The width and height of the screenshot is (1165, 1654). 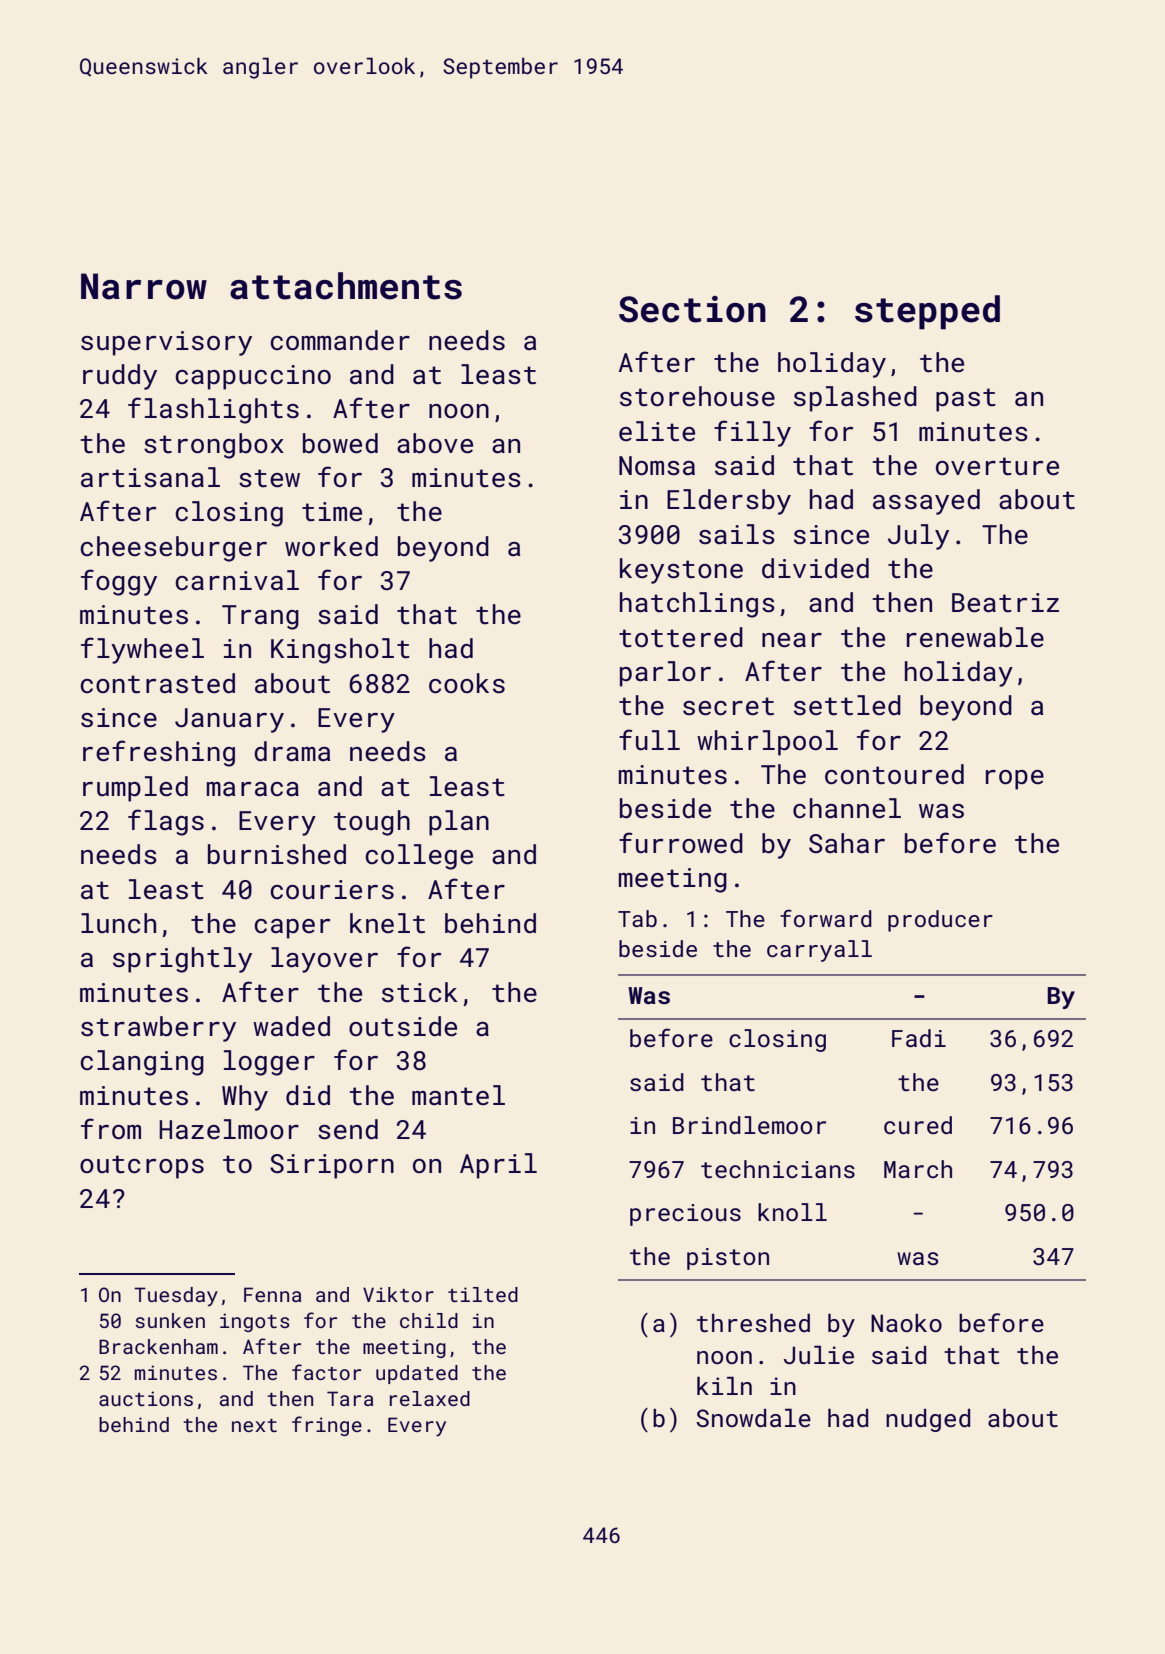 What do you see at coordinates (919, 1038) in the screenshot?
I see `Fadi` at bounding box center [919, 1038].
